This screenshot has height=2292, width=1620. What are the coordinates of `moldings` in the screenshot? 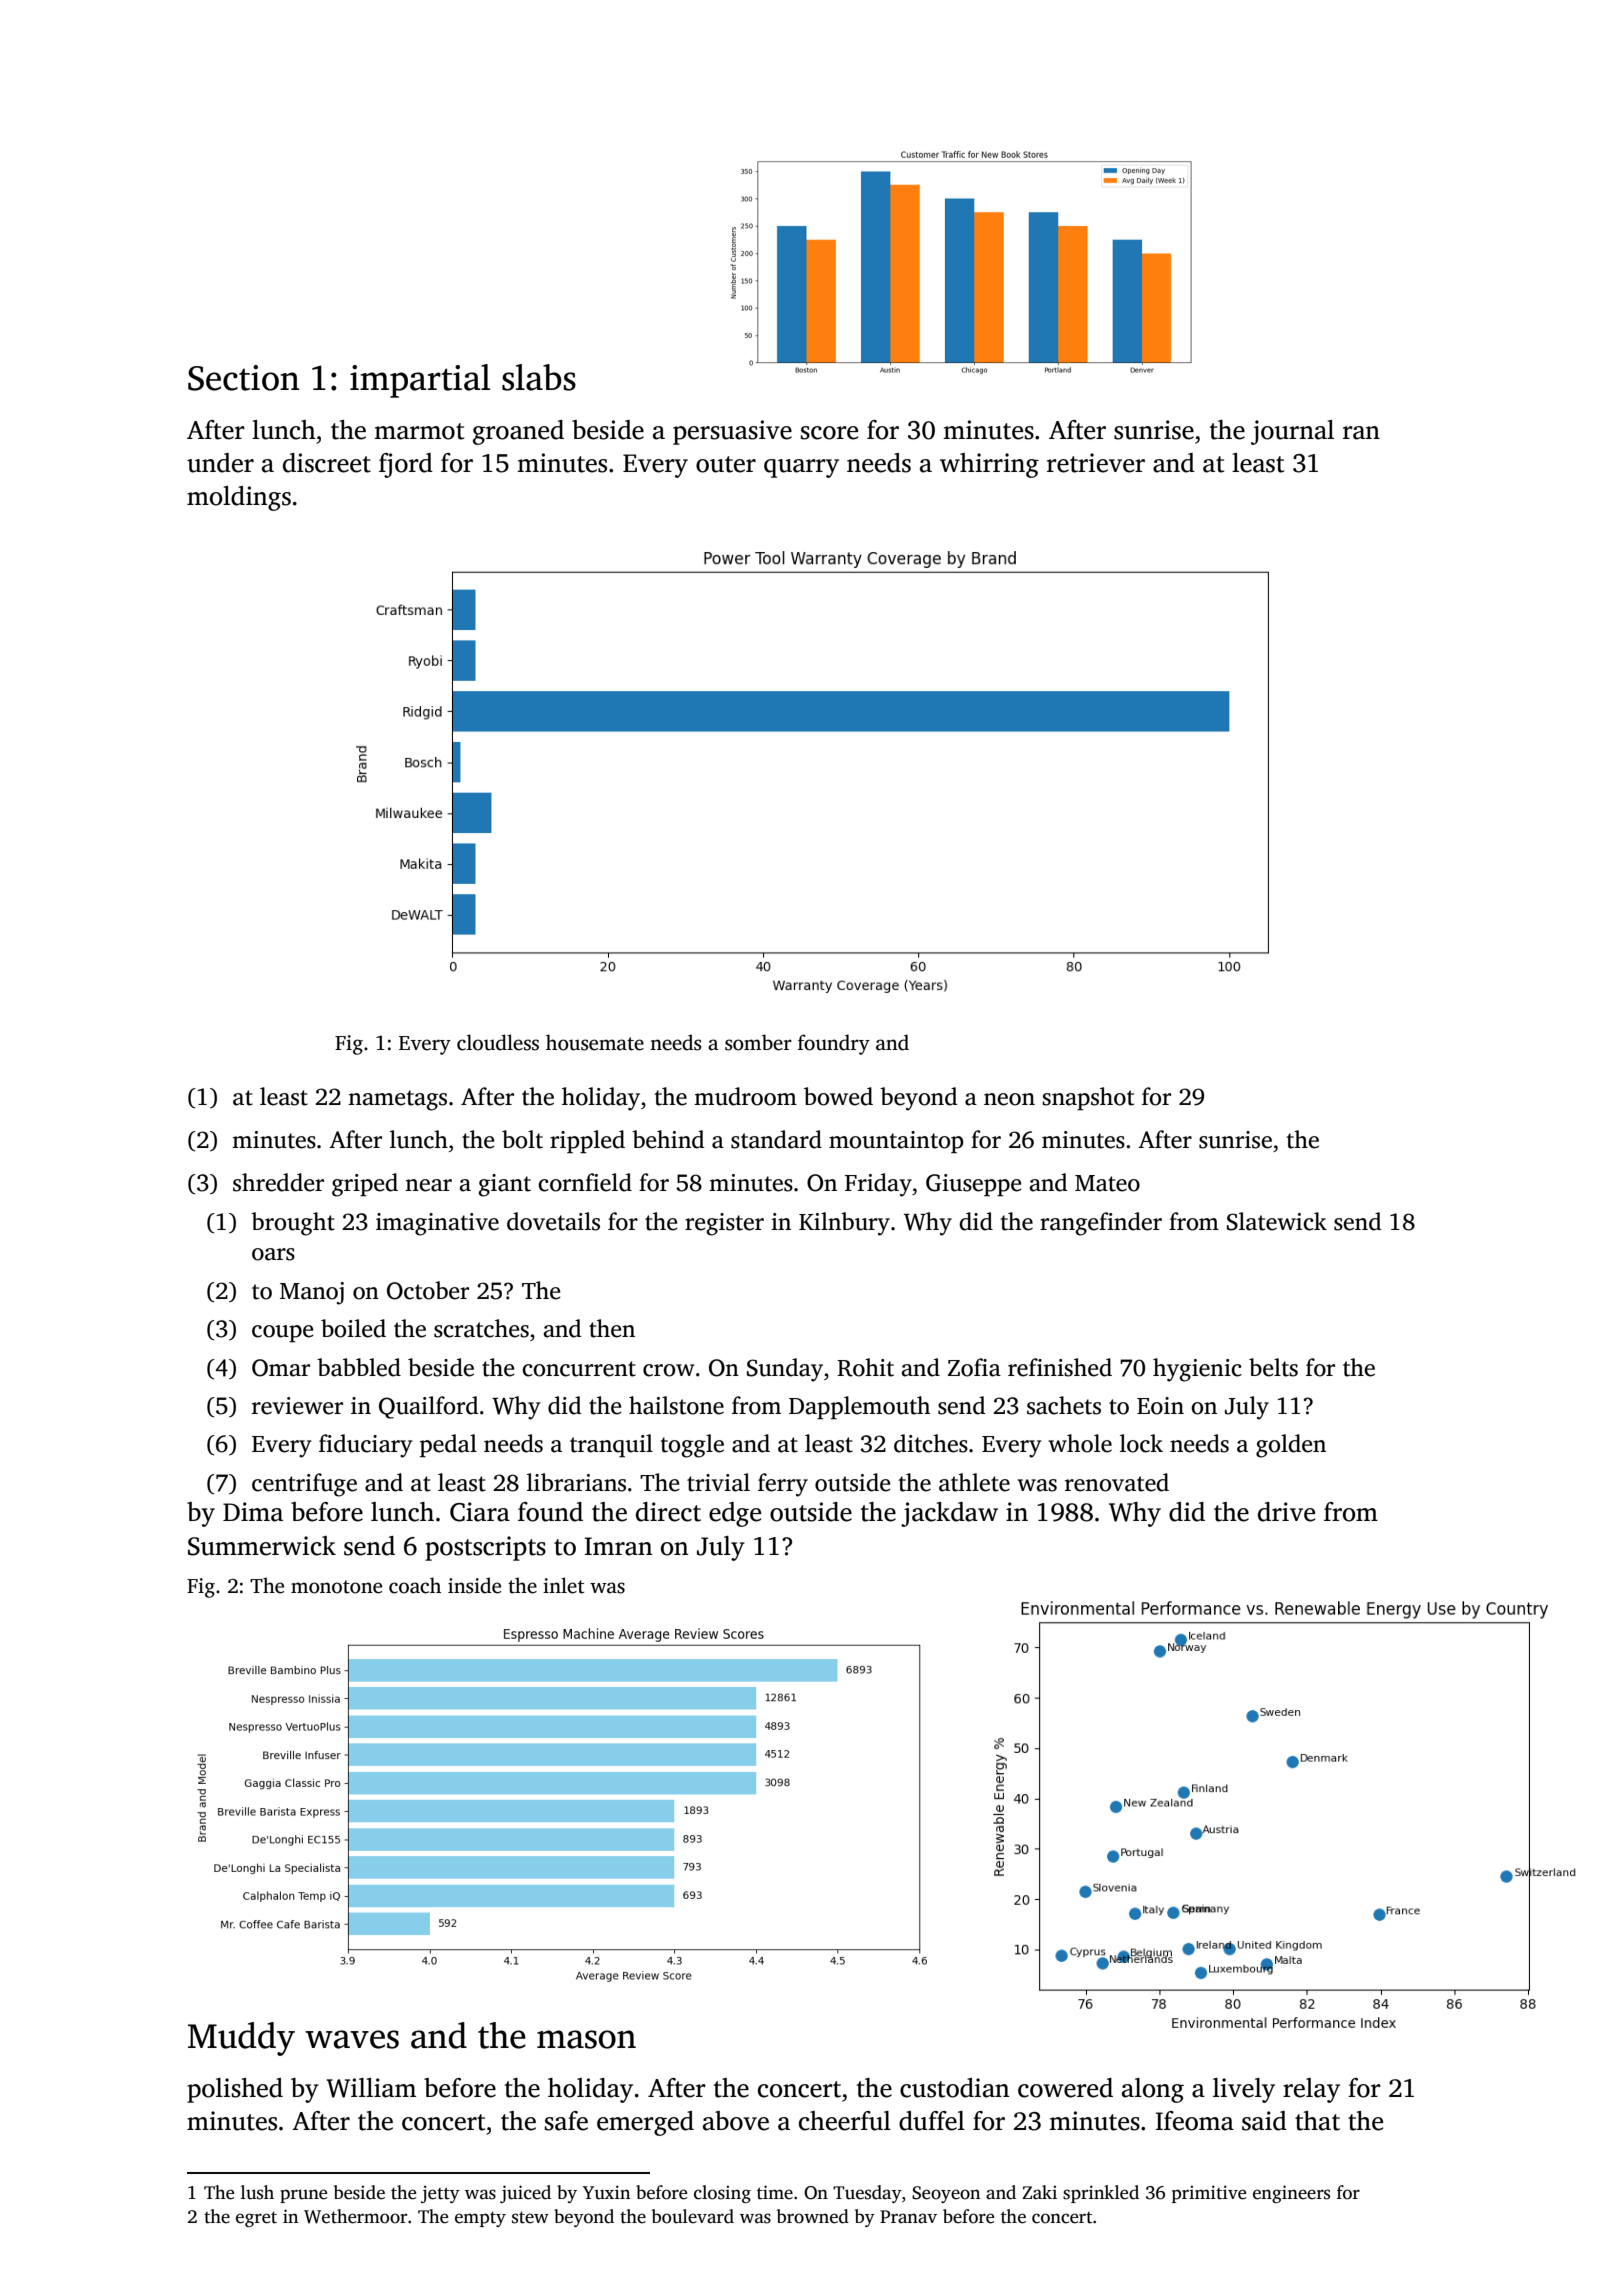 It's located at (239, 498).
